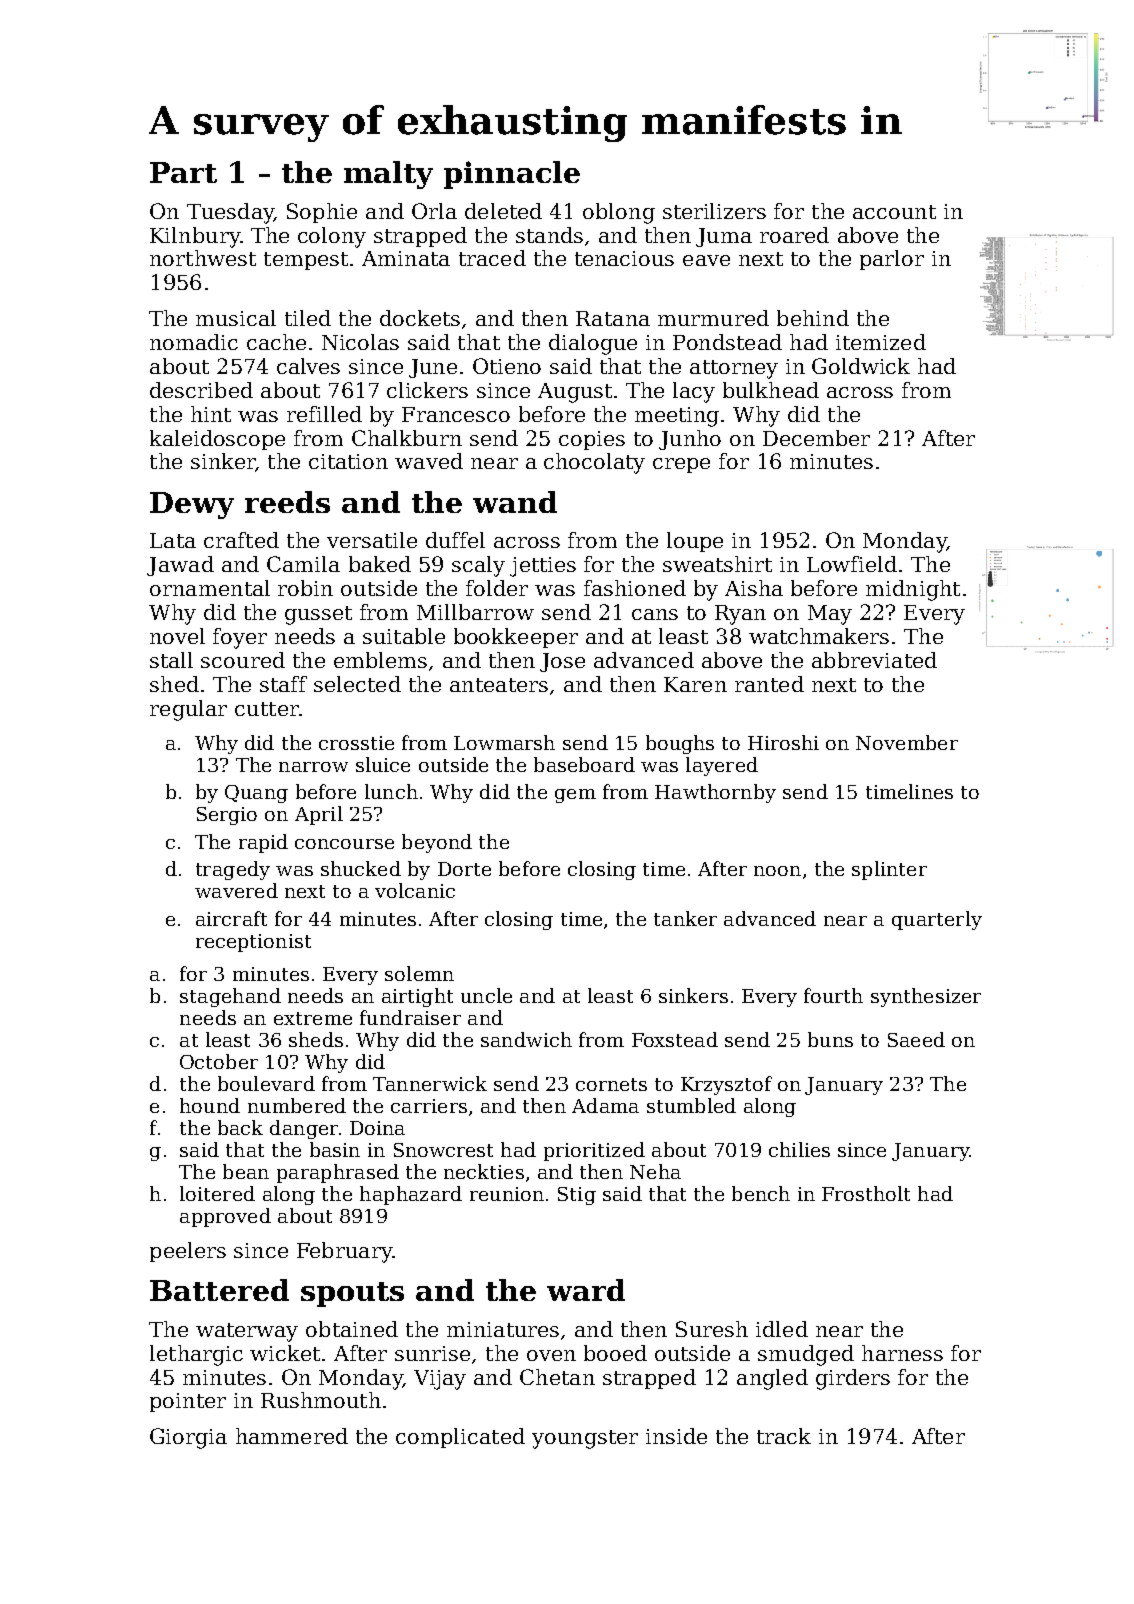  I want to click on pinnacle, so click(512, 175).
